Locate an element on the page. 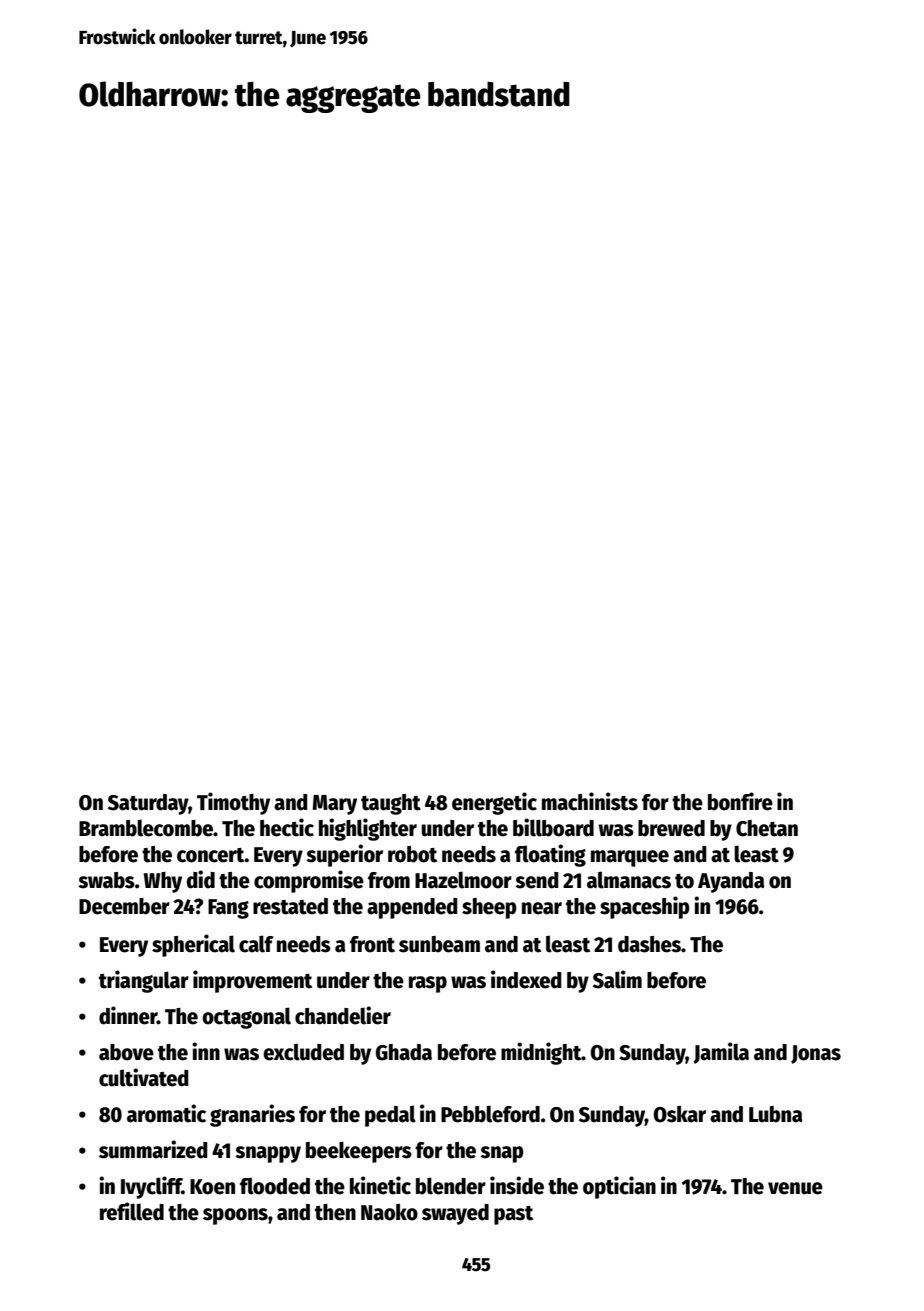 The image size is (924, 1311). chandelier is located at coordinates (343, 1015).
